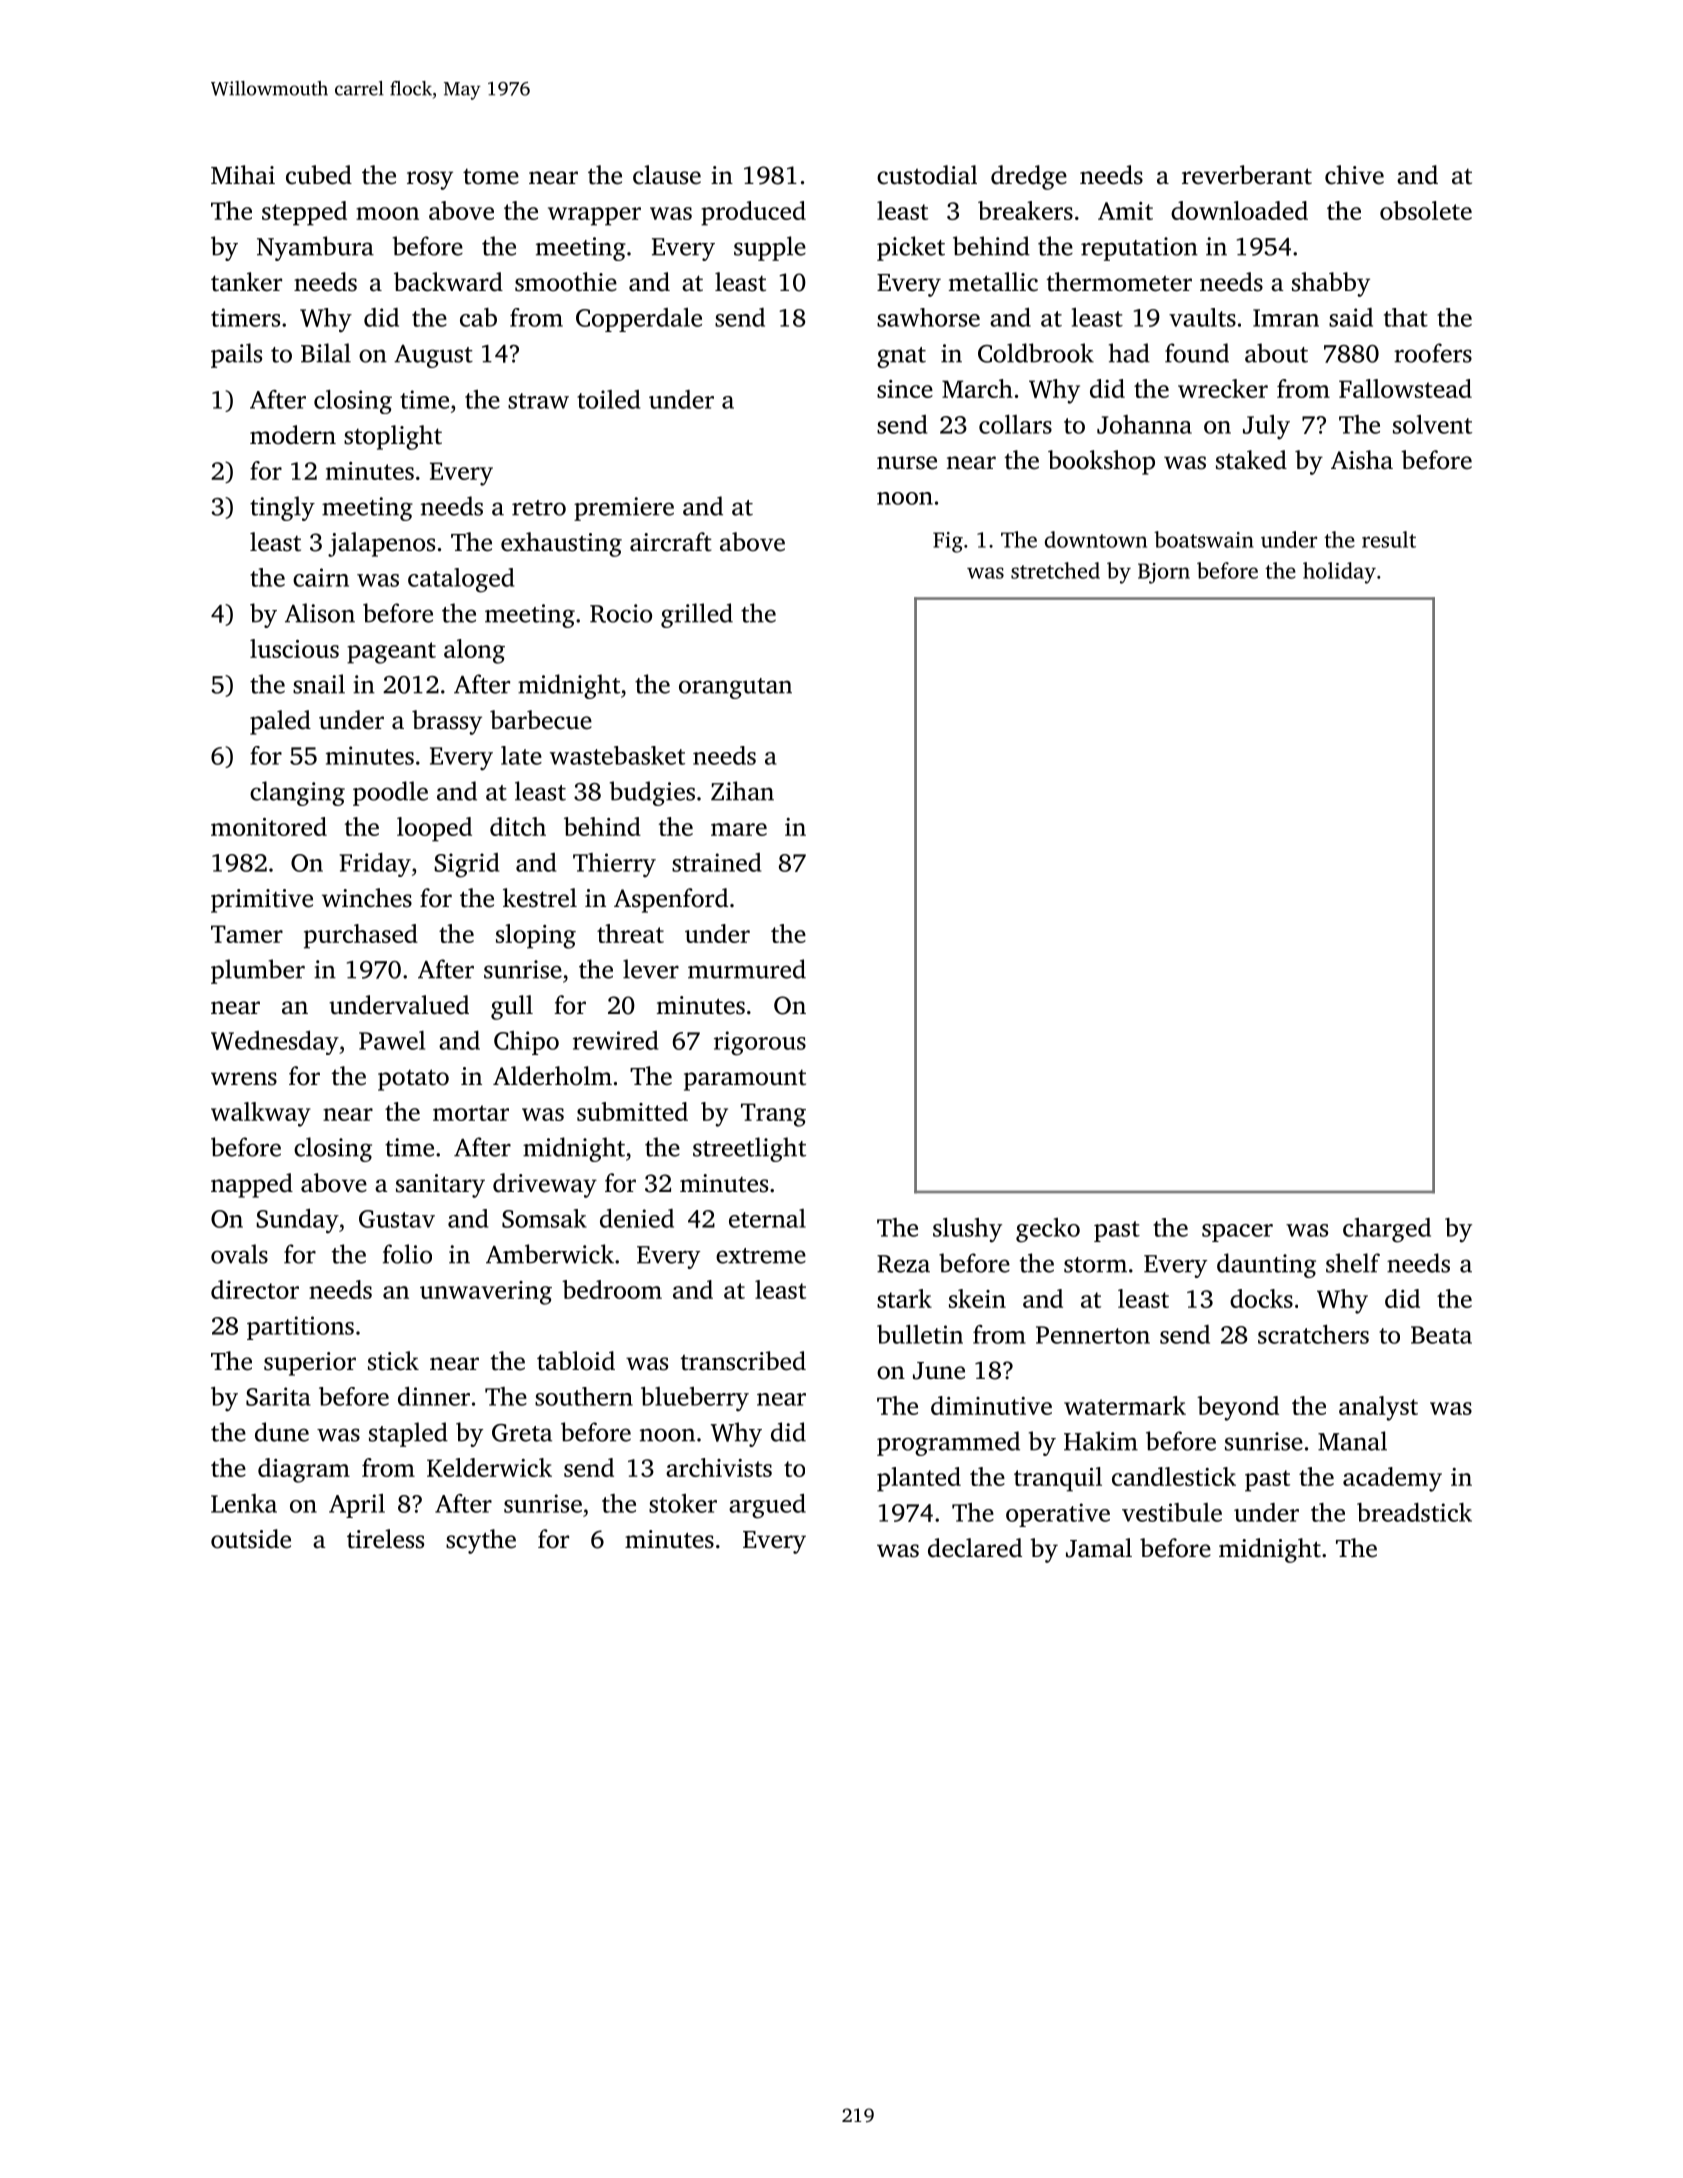  What do you see at coordinates (1354, 175) in the screenshot?
I see `chive` at bounding box center [1354, 175].
